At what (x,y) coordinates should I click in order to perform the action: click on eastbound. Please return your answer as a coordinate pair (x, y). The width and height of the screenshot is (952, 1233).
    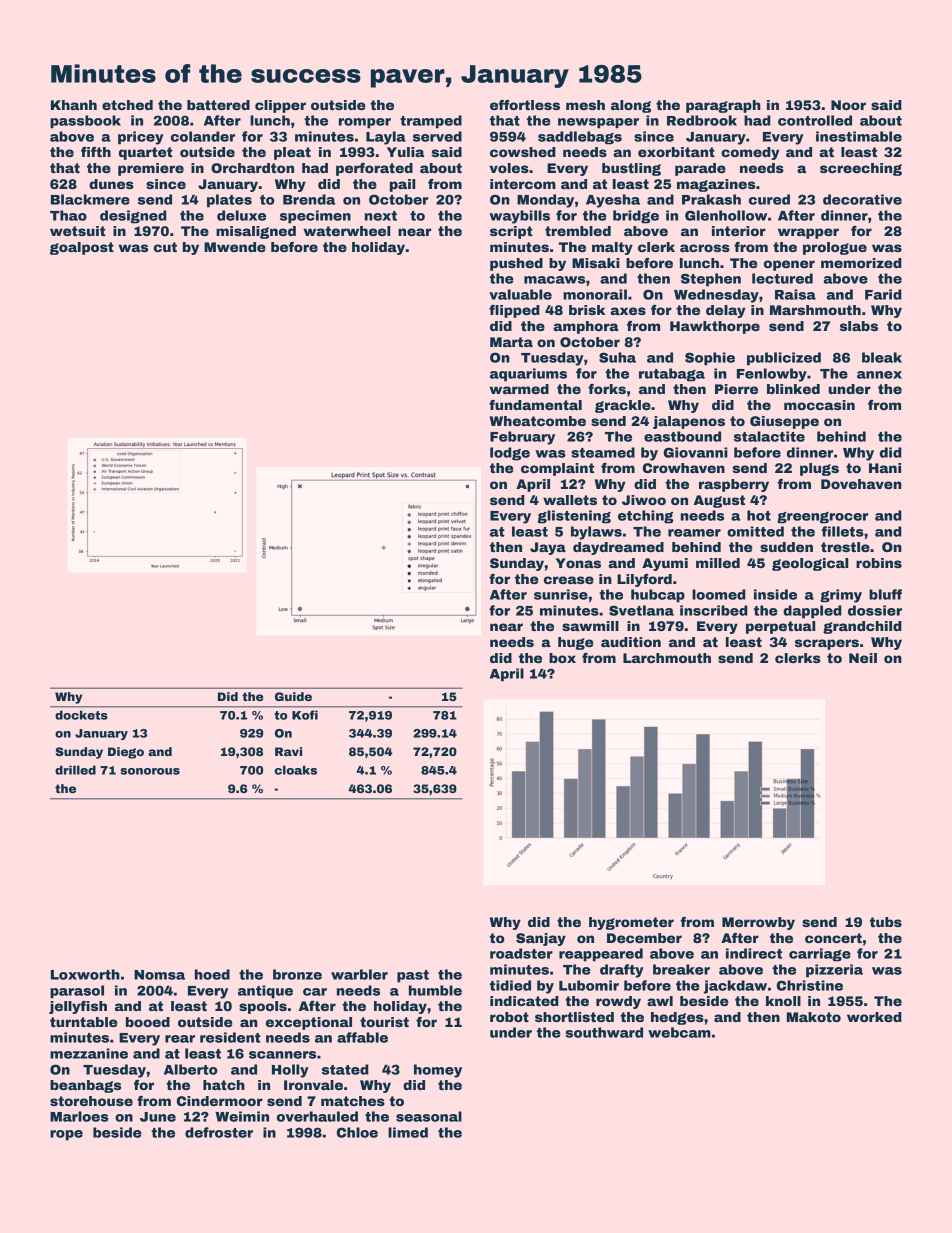
    Looking at the image, I should click on (682, 436).
